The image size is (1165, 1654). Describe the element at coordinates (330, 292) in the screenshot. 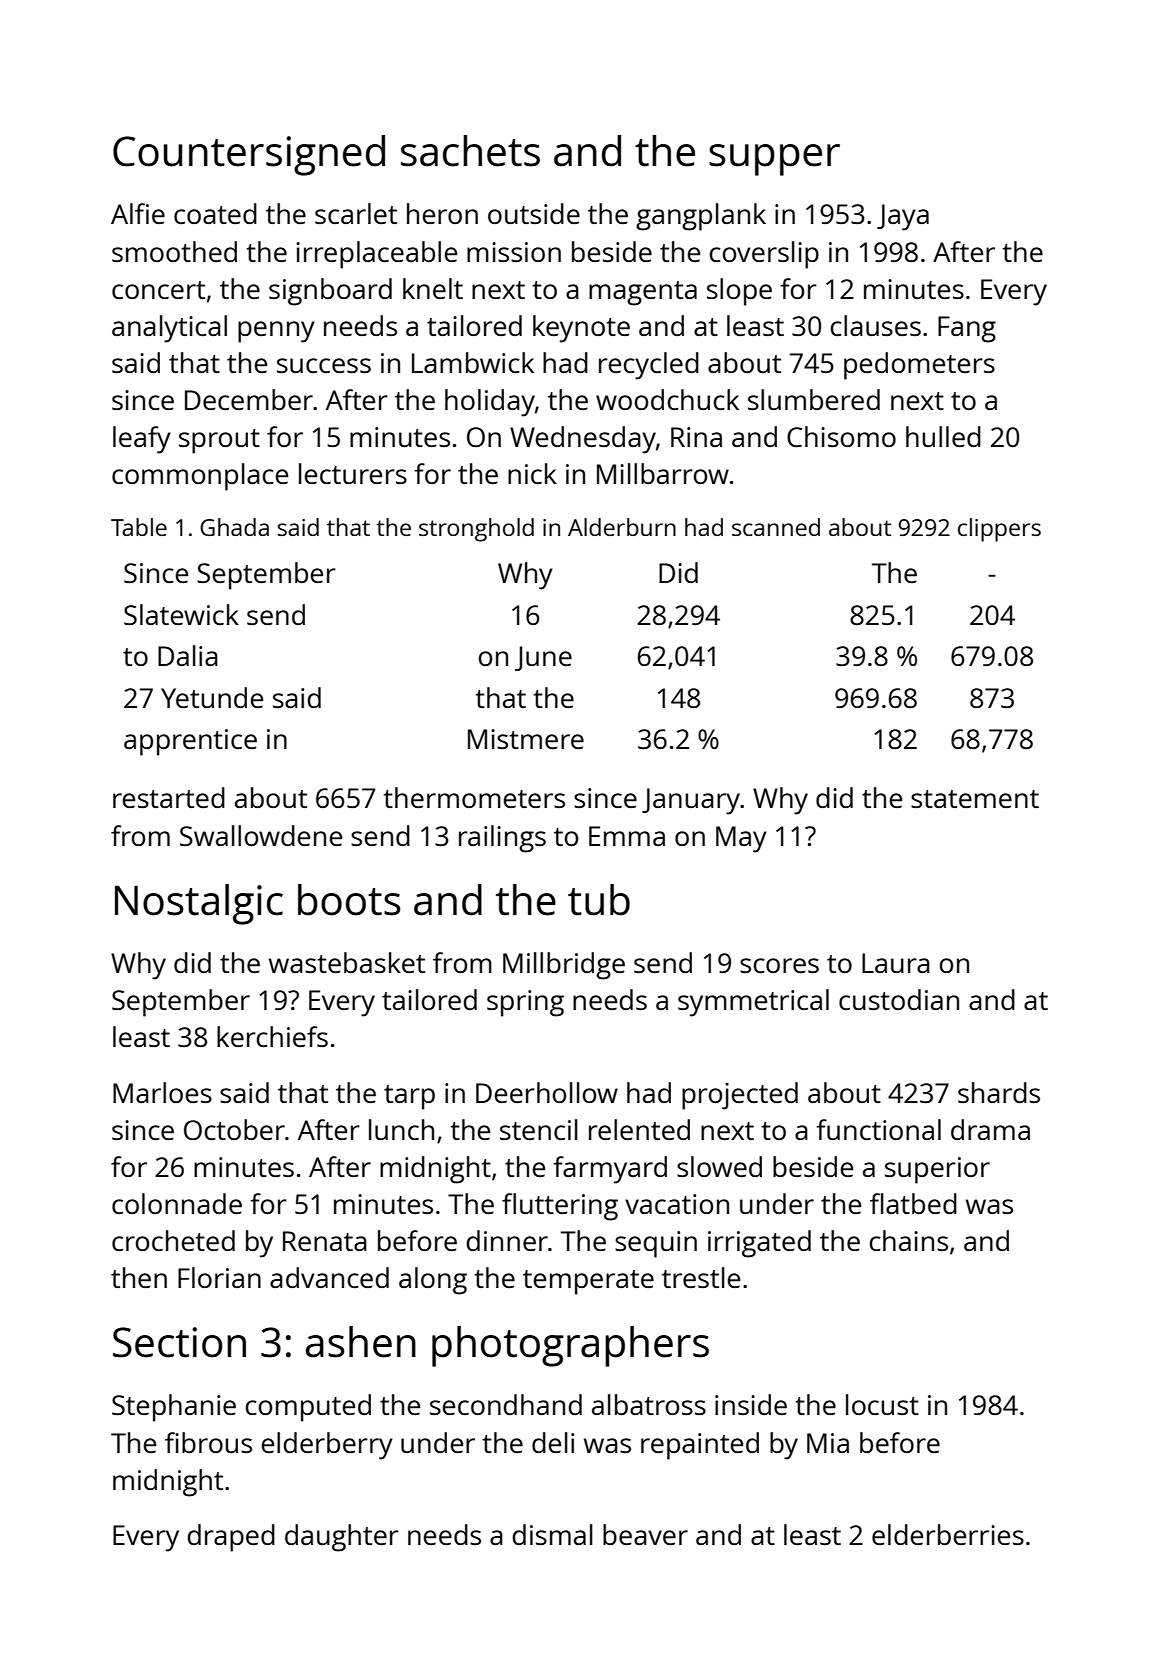

I see `signboard` at that location.
